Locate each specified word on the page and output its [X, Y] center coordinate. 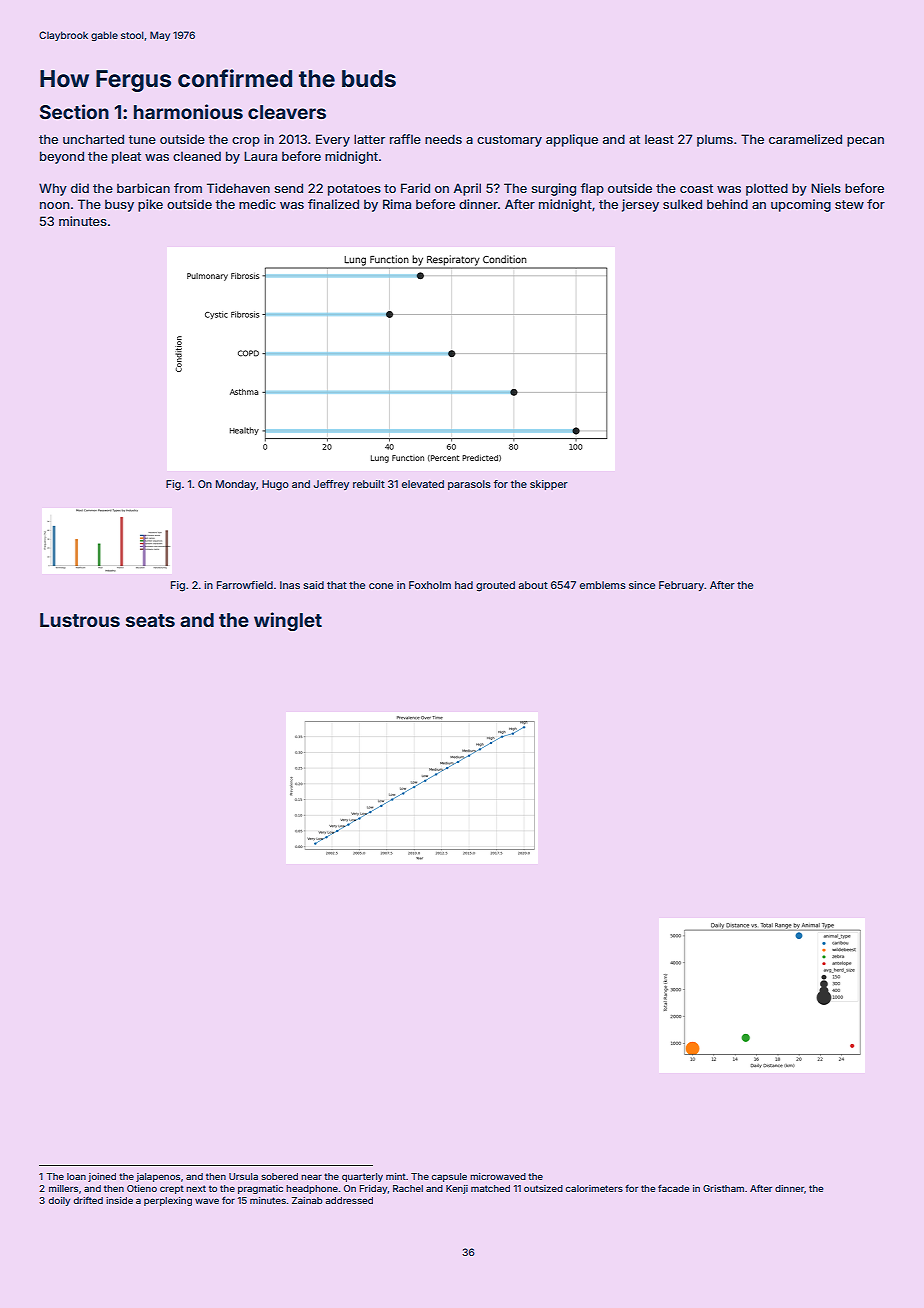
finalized [333, 204]
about [533, 585]
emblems [603, 585]
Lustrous [80, 620]
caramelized [805, 139]
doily [59, 1201]
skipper [549, 485]
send [289, 188]
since [642, 585]
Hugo [275, 485]
